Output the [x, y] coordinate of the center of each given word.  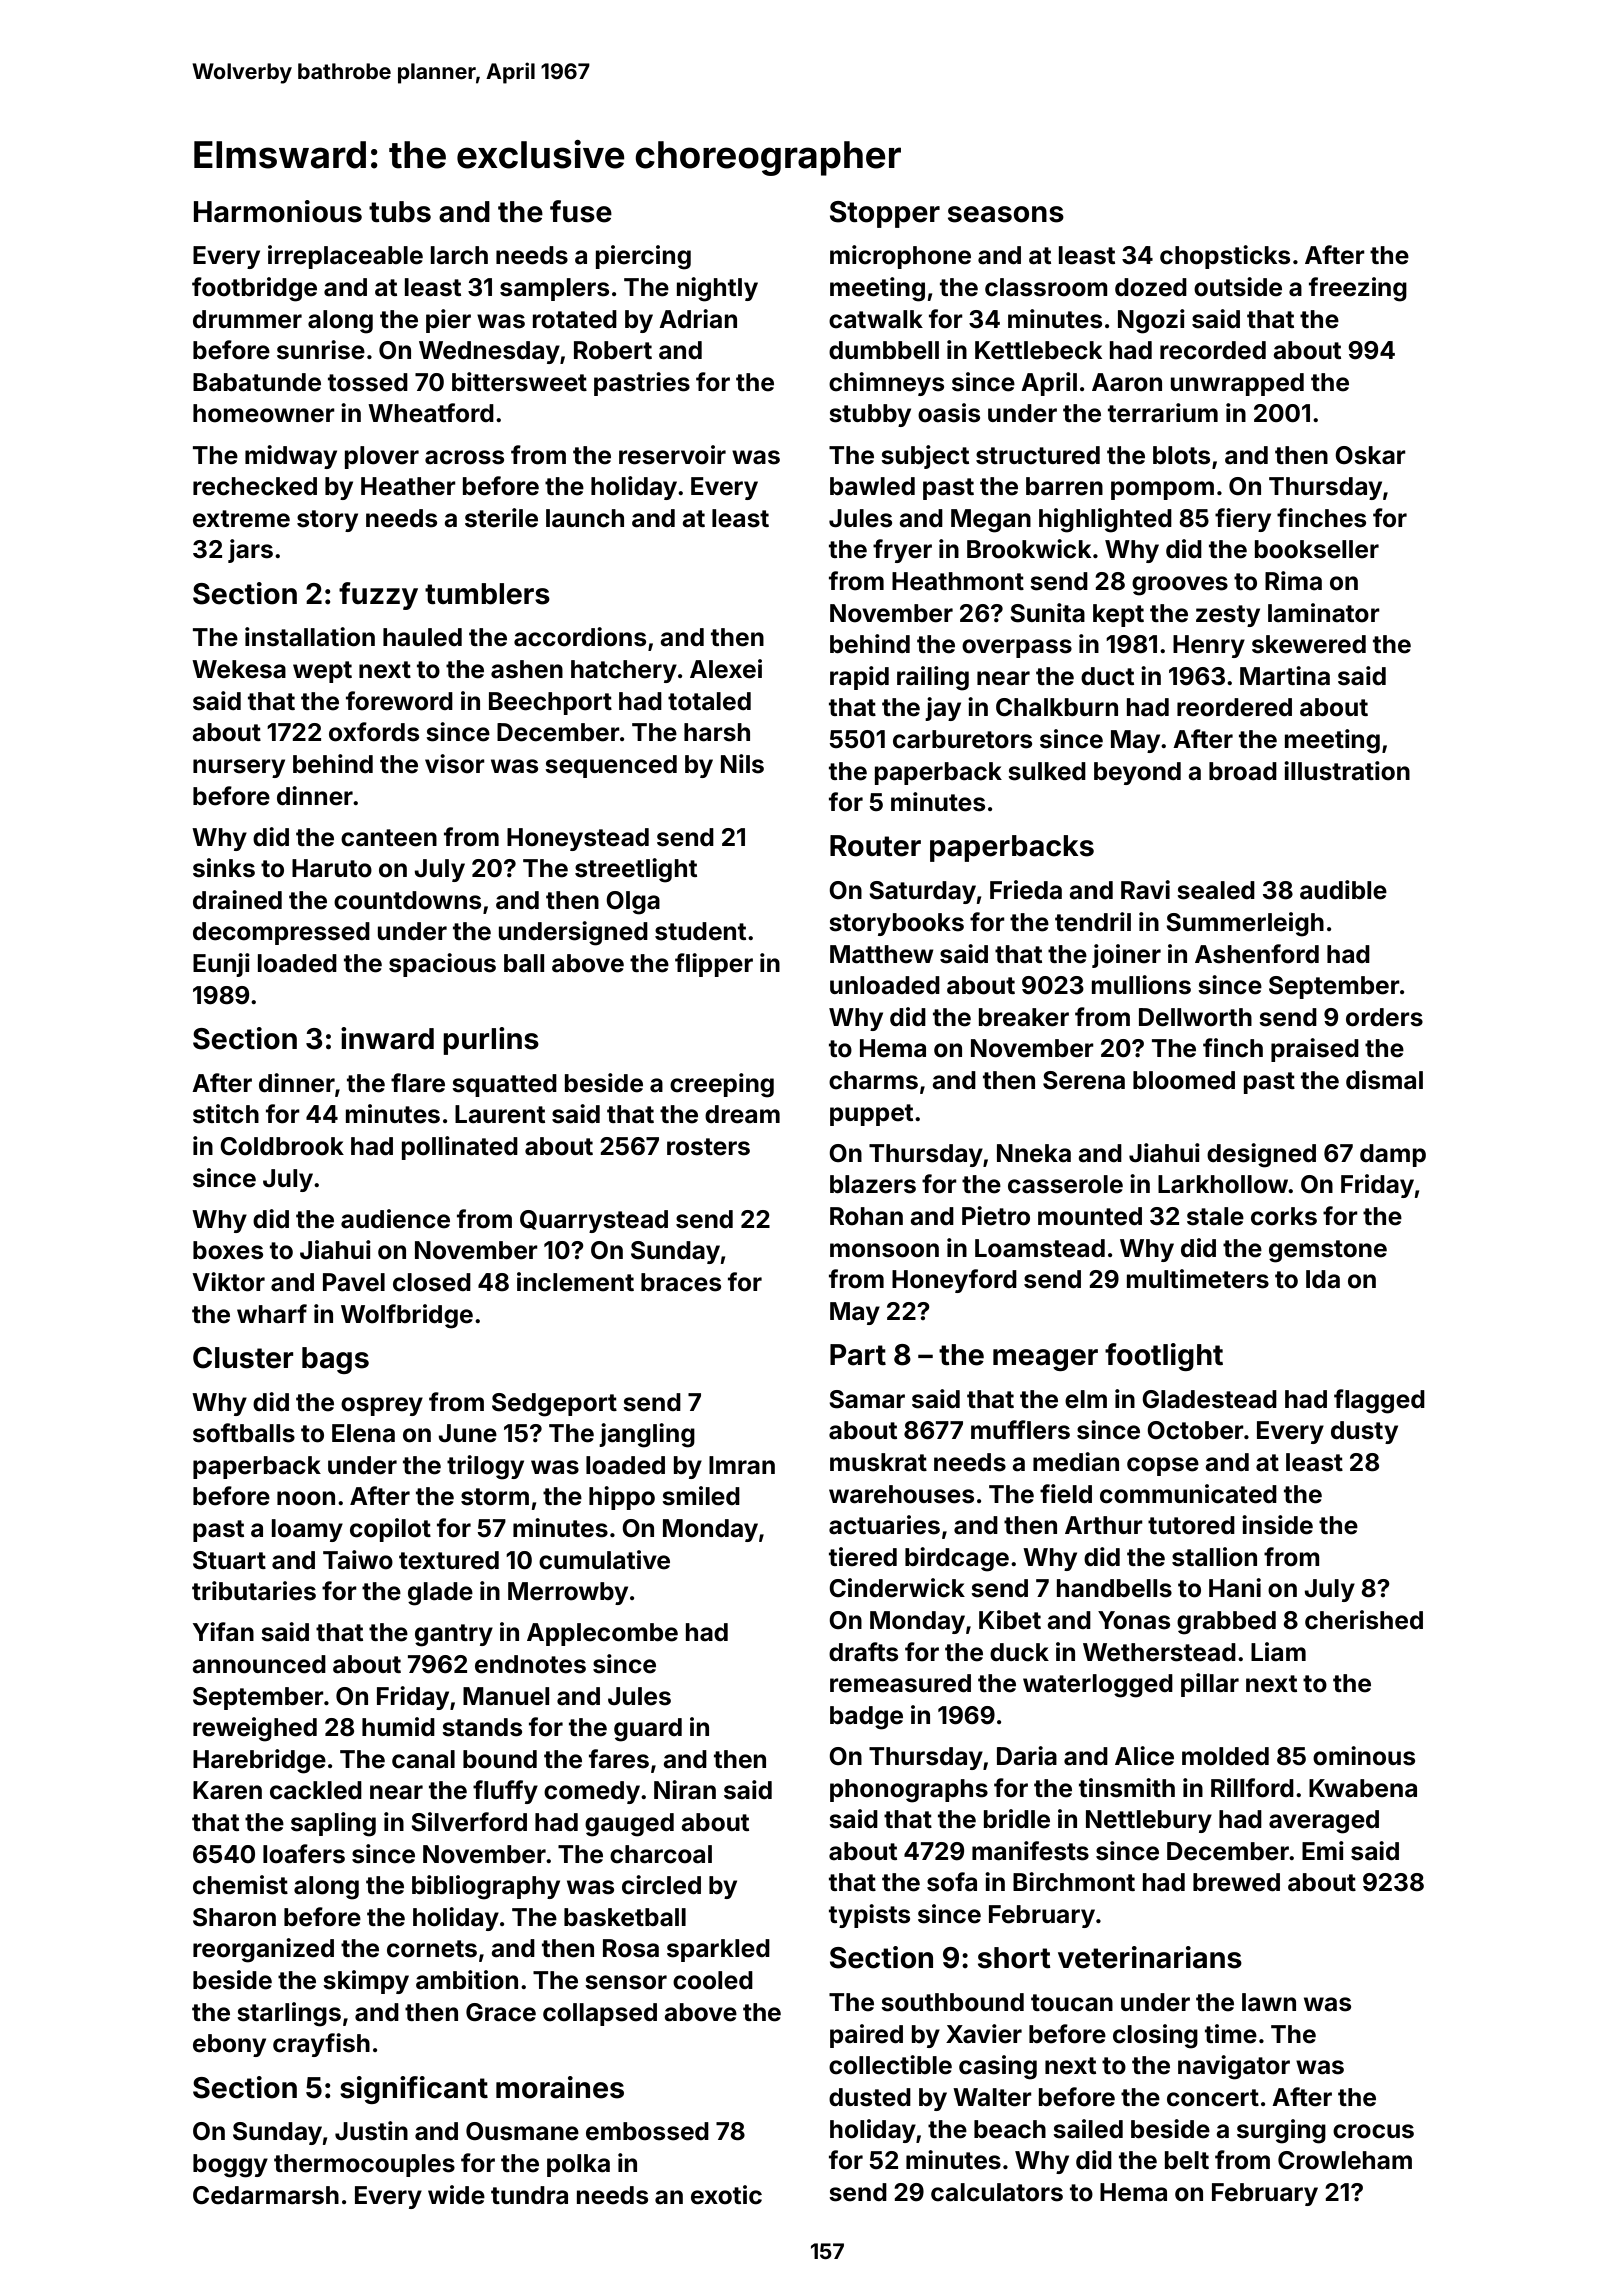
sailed [1088, 2129]
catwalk [876, 319]
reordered [1234, 707]
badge [866, 1718]
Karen [227, 1790]
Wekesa [239, 669]
